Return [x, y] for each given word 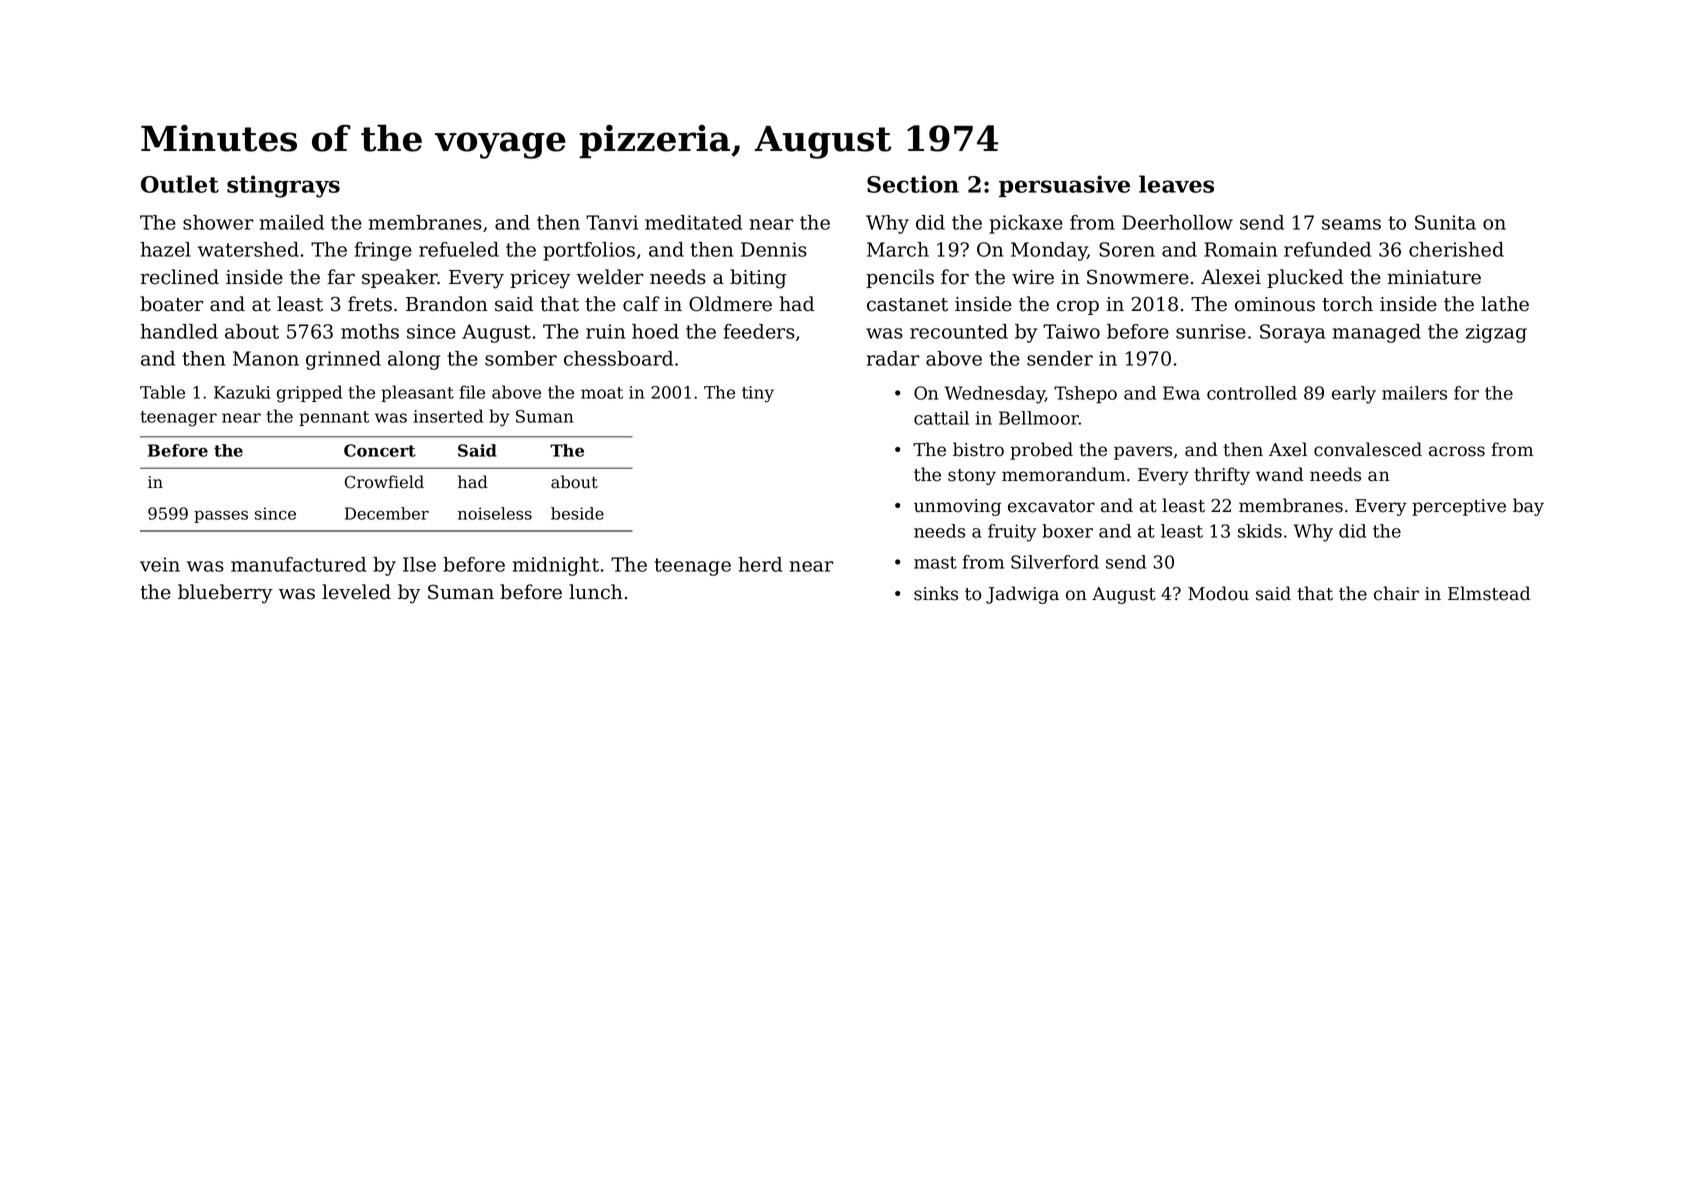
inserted [448, 416]
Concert [380, 450]
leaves [1176, 184]
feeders [759, 331]
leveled [356, 592]
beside [577, 513]
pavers [1143, 453]
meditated [693, 222]
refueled [459, 249]
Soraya [1292, 333]
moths [370, 331]
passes [221, 516]
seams [1351, 224]
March [898, 249]
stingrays [283, 186]
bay [1528, 507]
